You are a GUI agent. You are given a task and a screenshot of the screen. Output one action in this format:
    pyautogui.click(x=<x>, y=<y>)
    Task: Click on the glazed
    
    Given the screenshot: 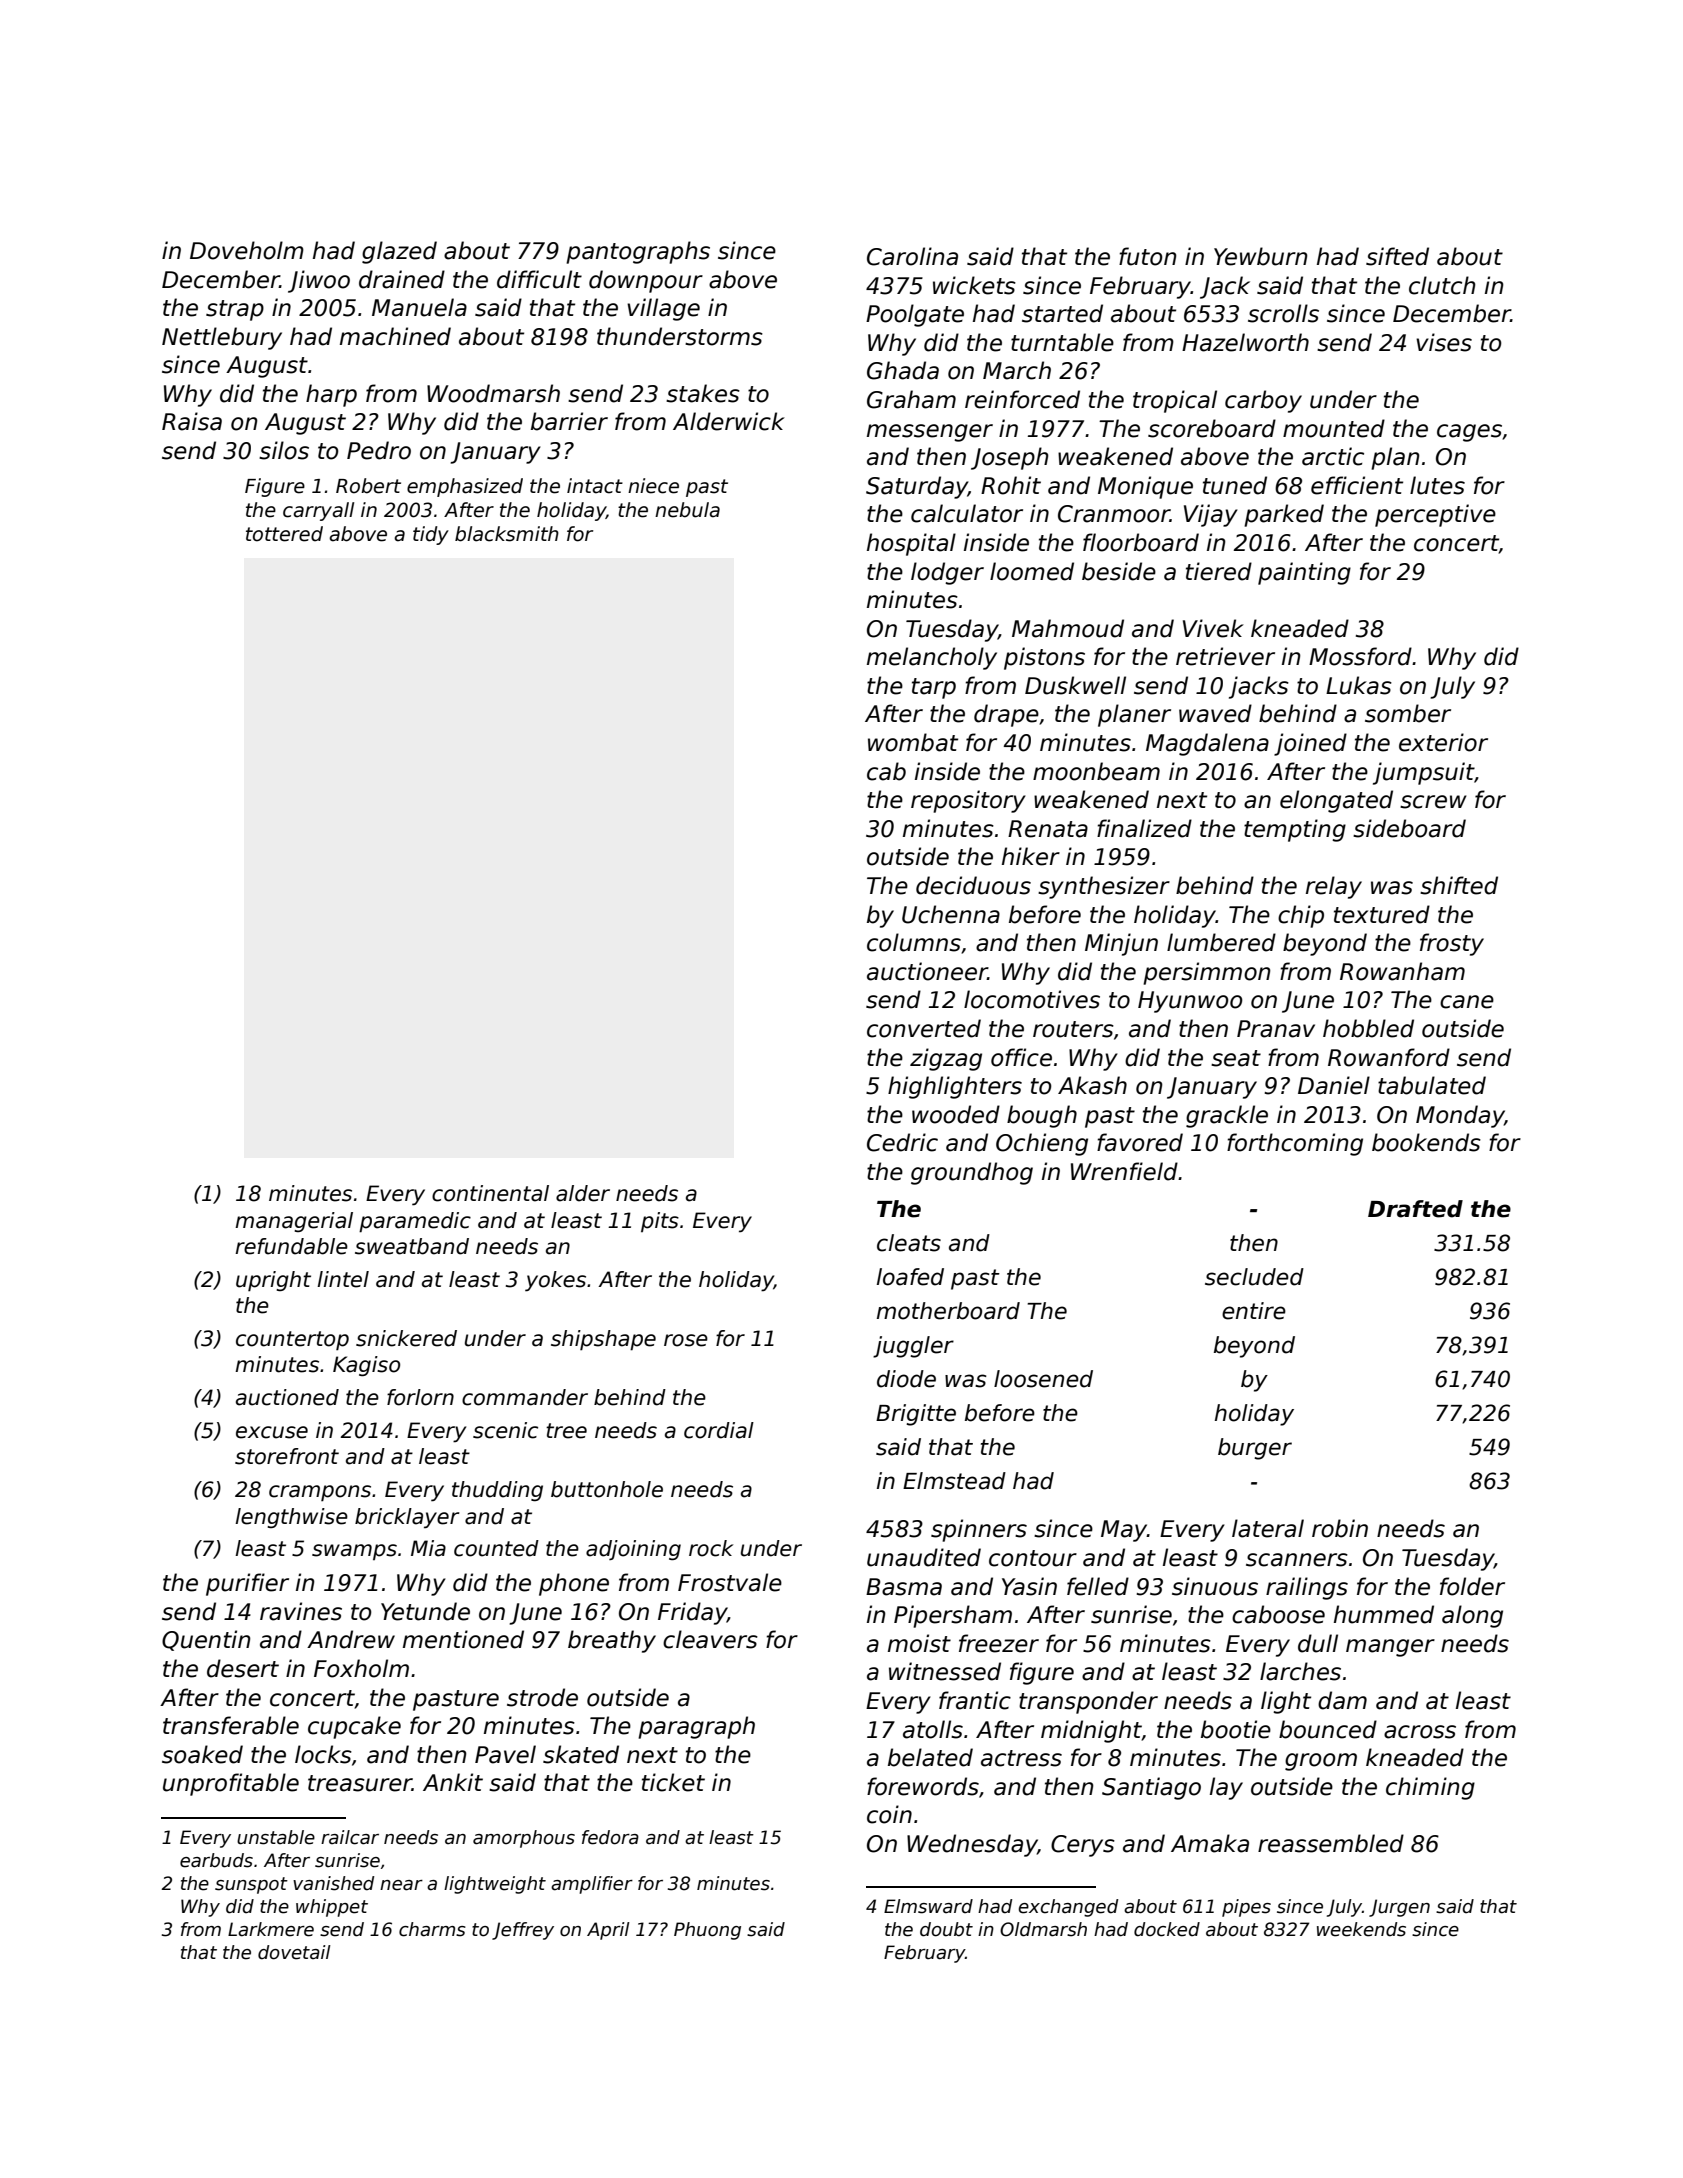 What is the action you would take?
    pyautogui.click(x=399, y=252)
